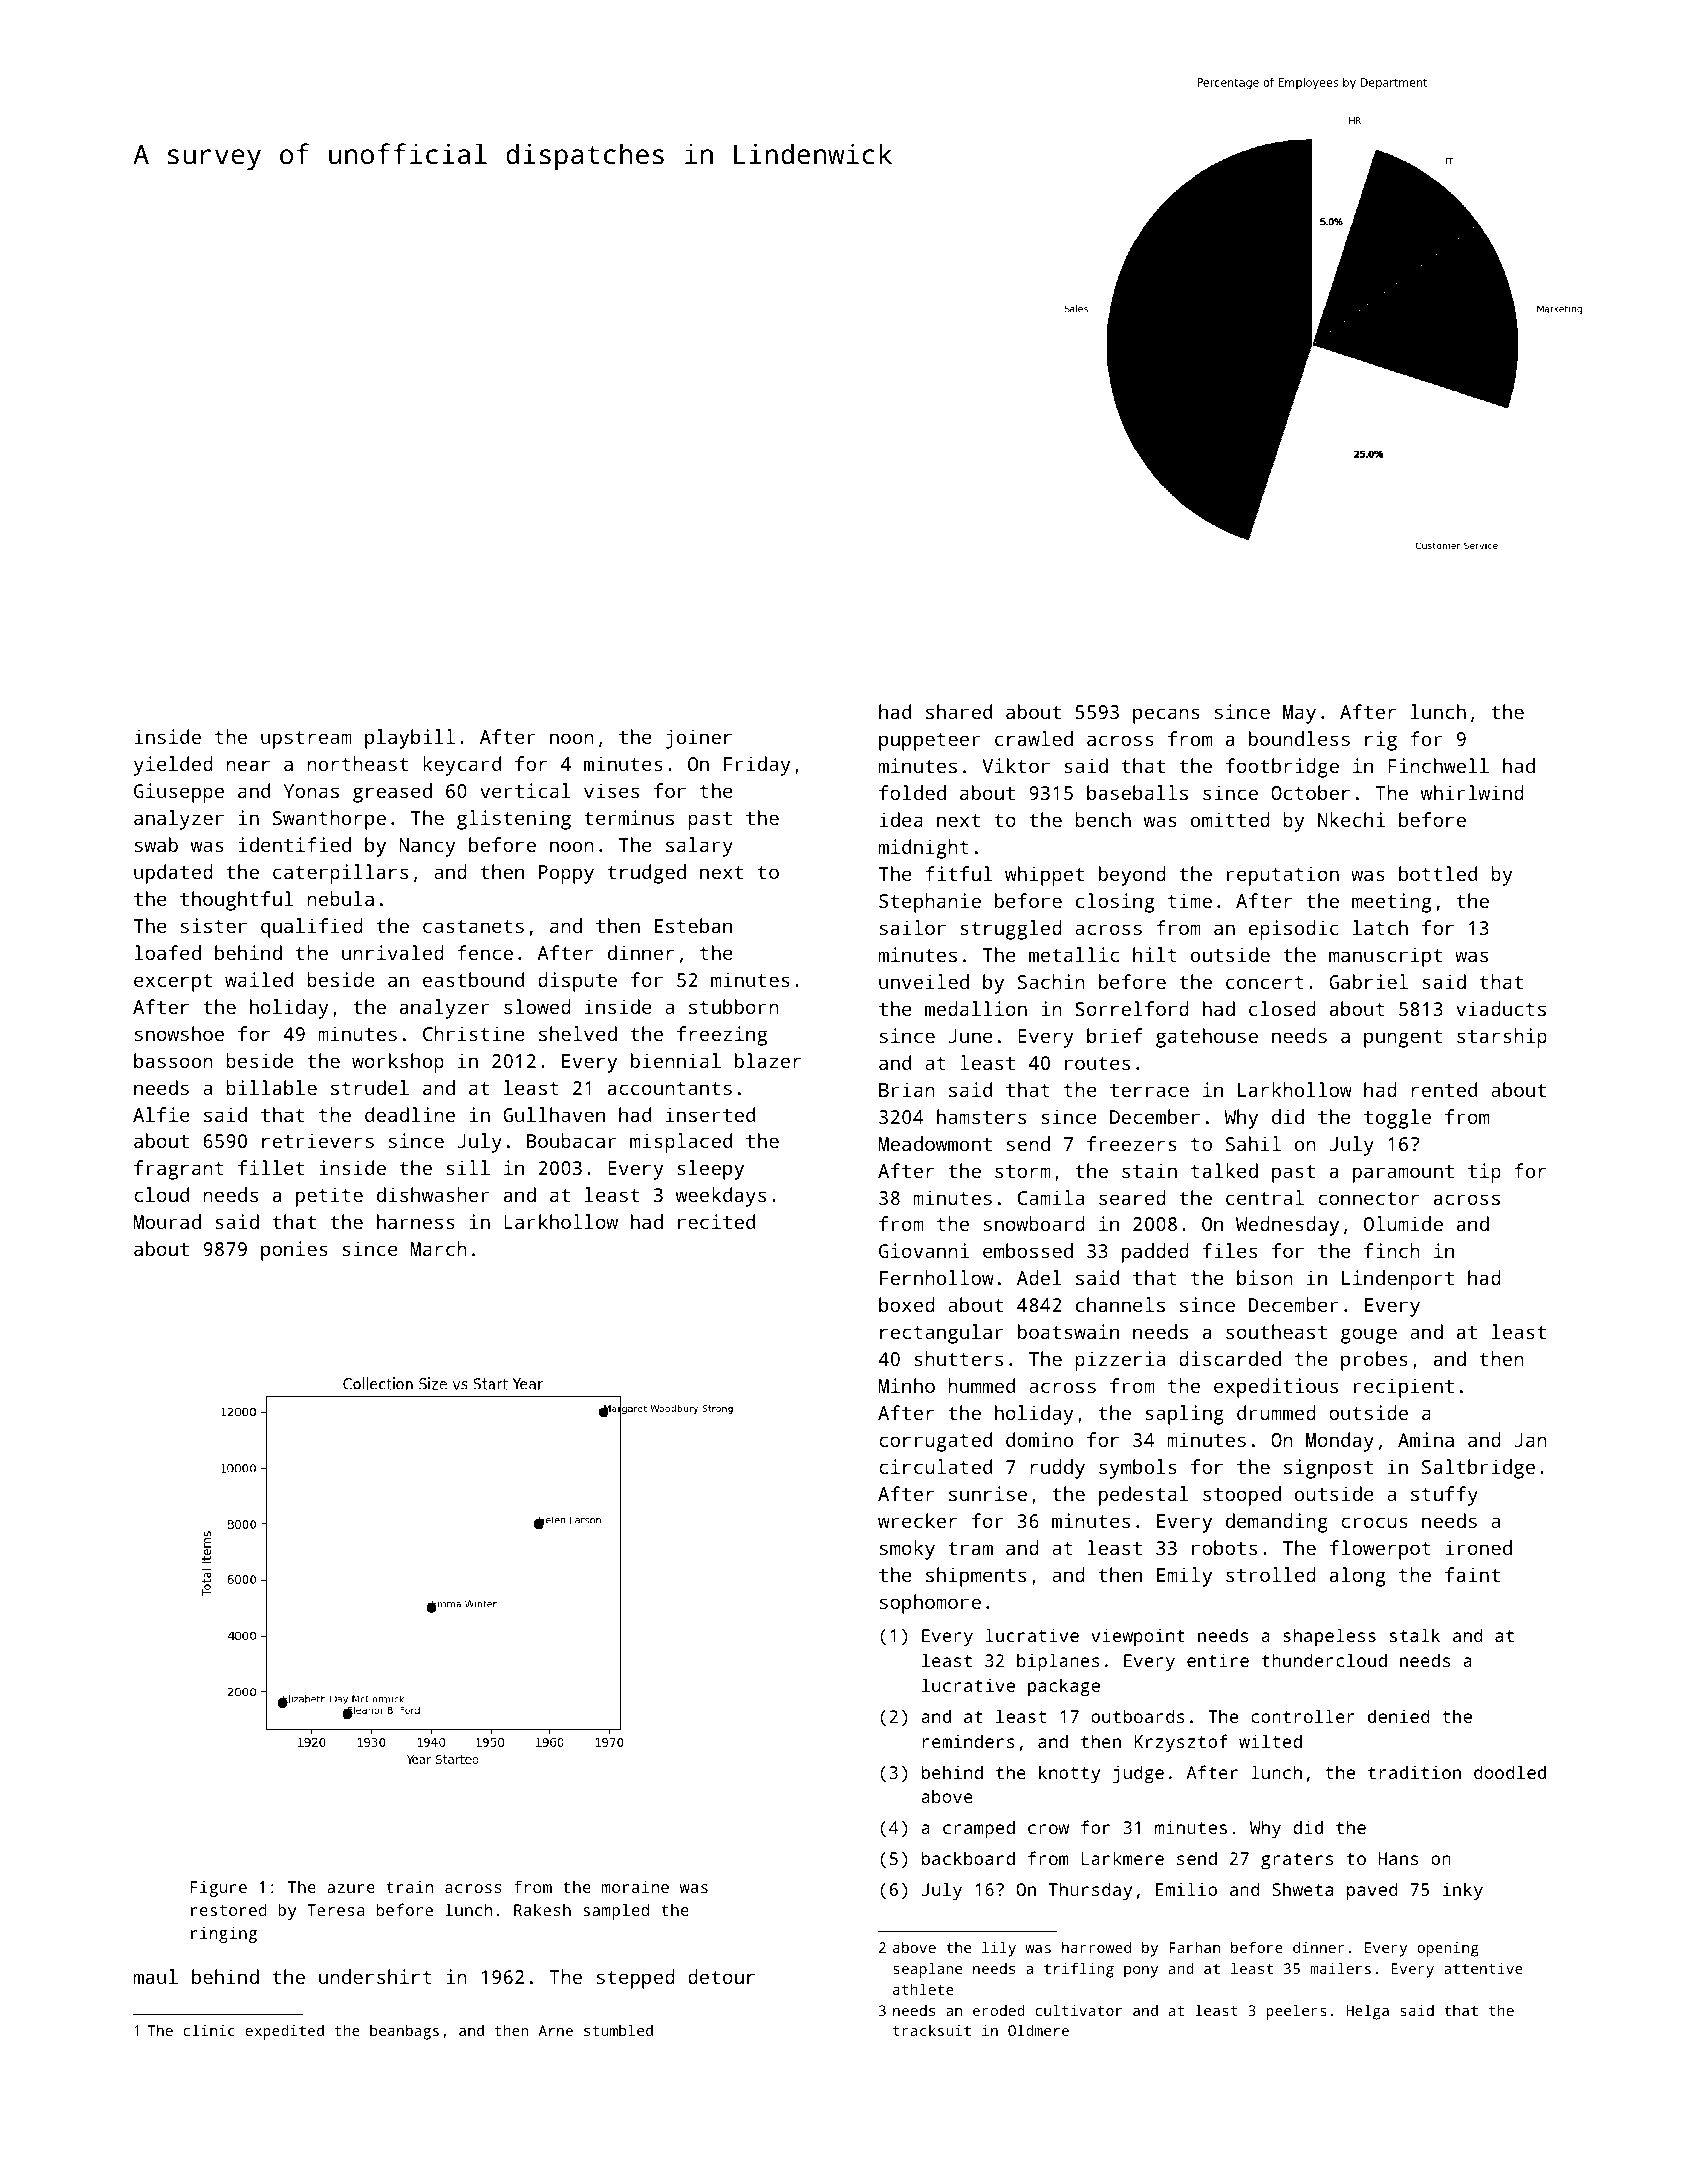 The image size is (1683, 2178). What do you see at coordinates (294, 1251) in the document?
I see `ponies` at bounding box center [294, 1251].
